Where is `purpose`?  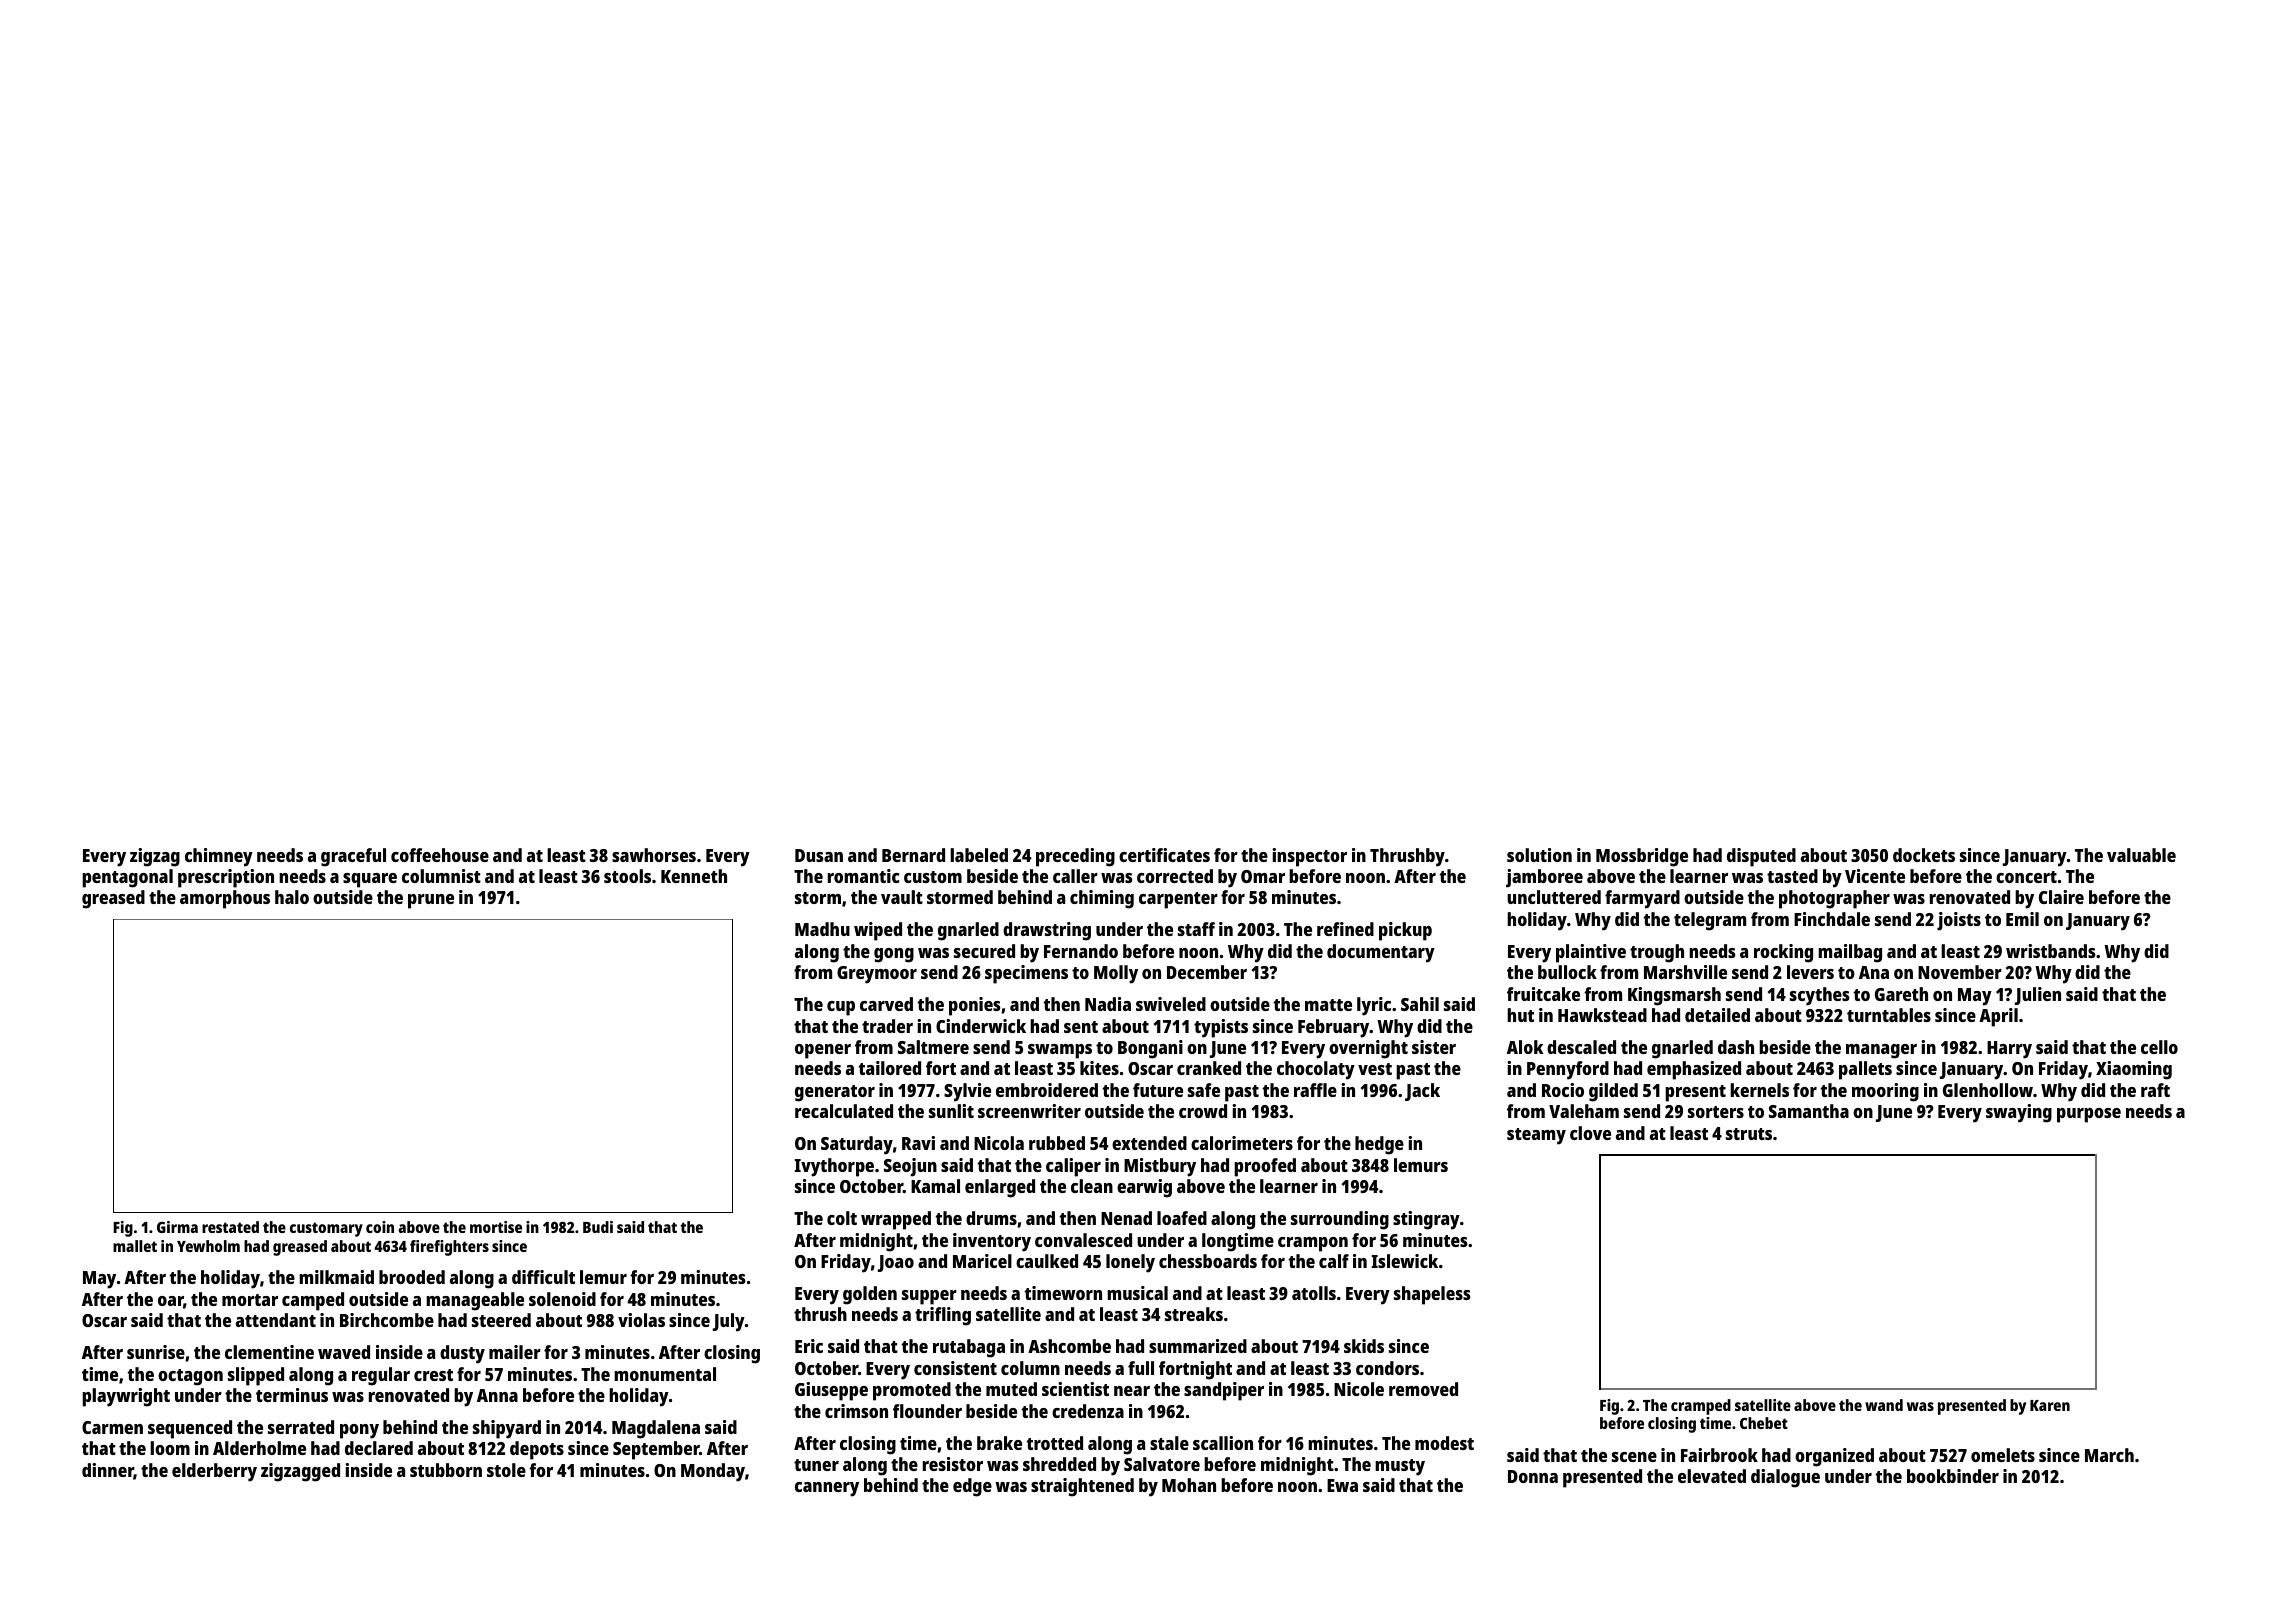
purpose is located at coordinates (2089, 1115).
